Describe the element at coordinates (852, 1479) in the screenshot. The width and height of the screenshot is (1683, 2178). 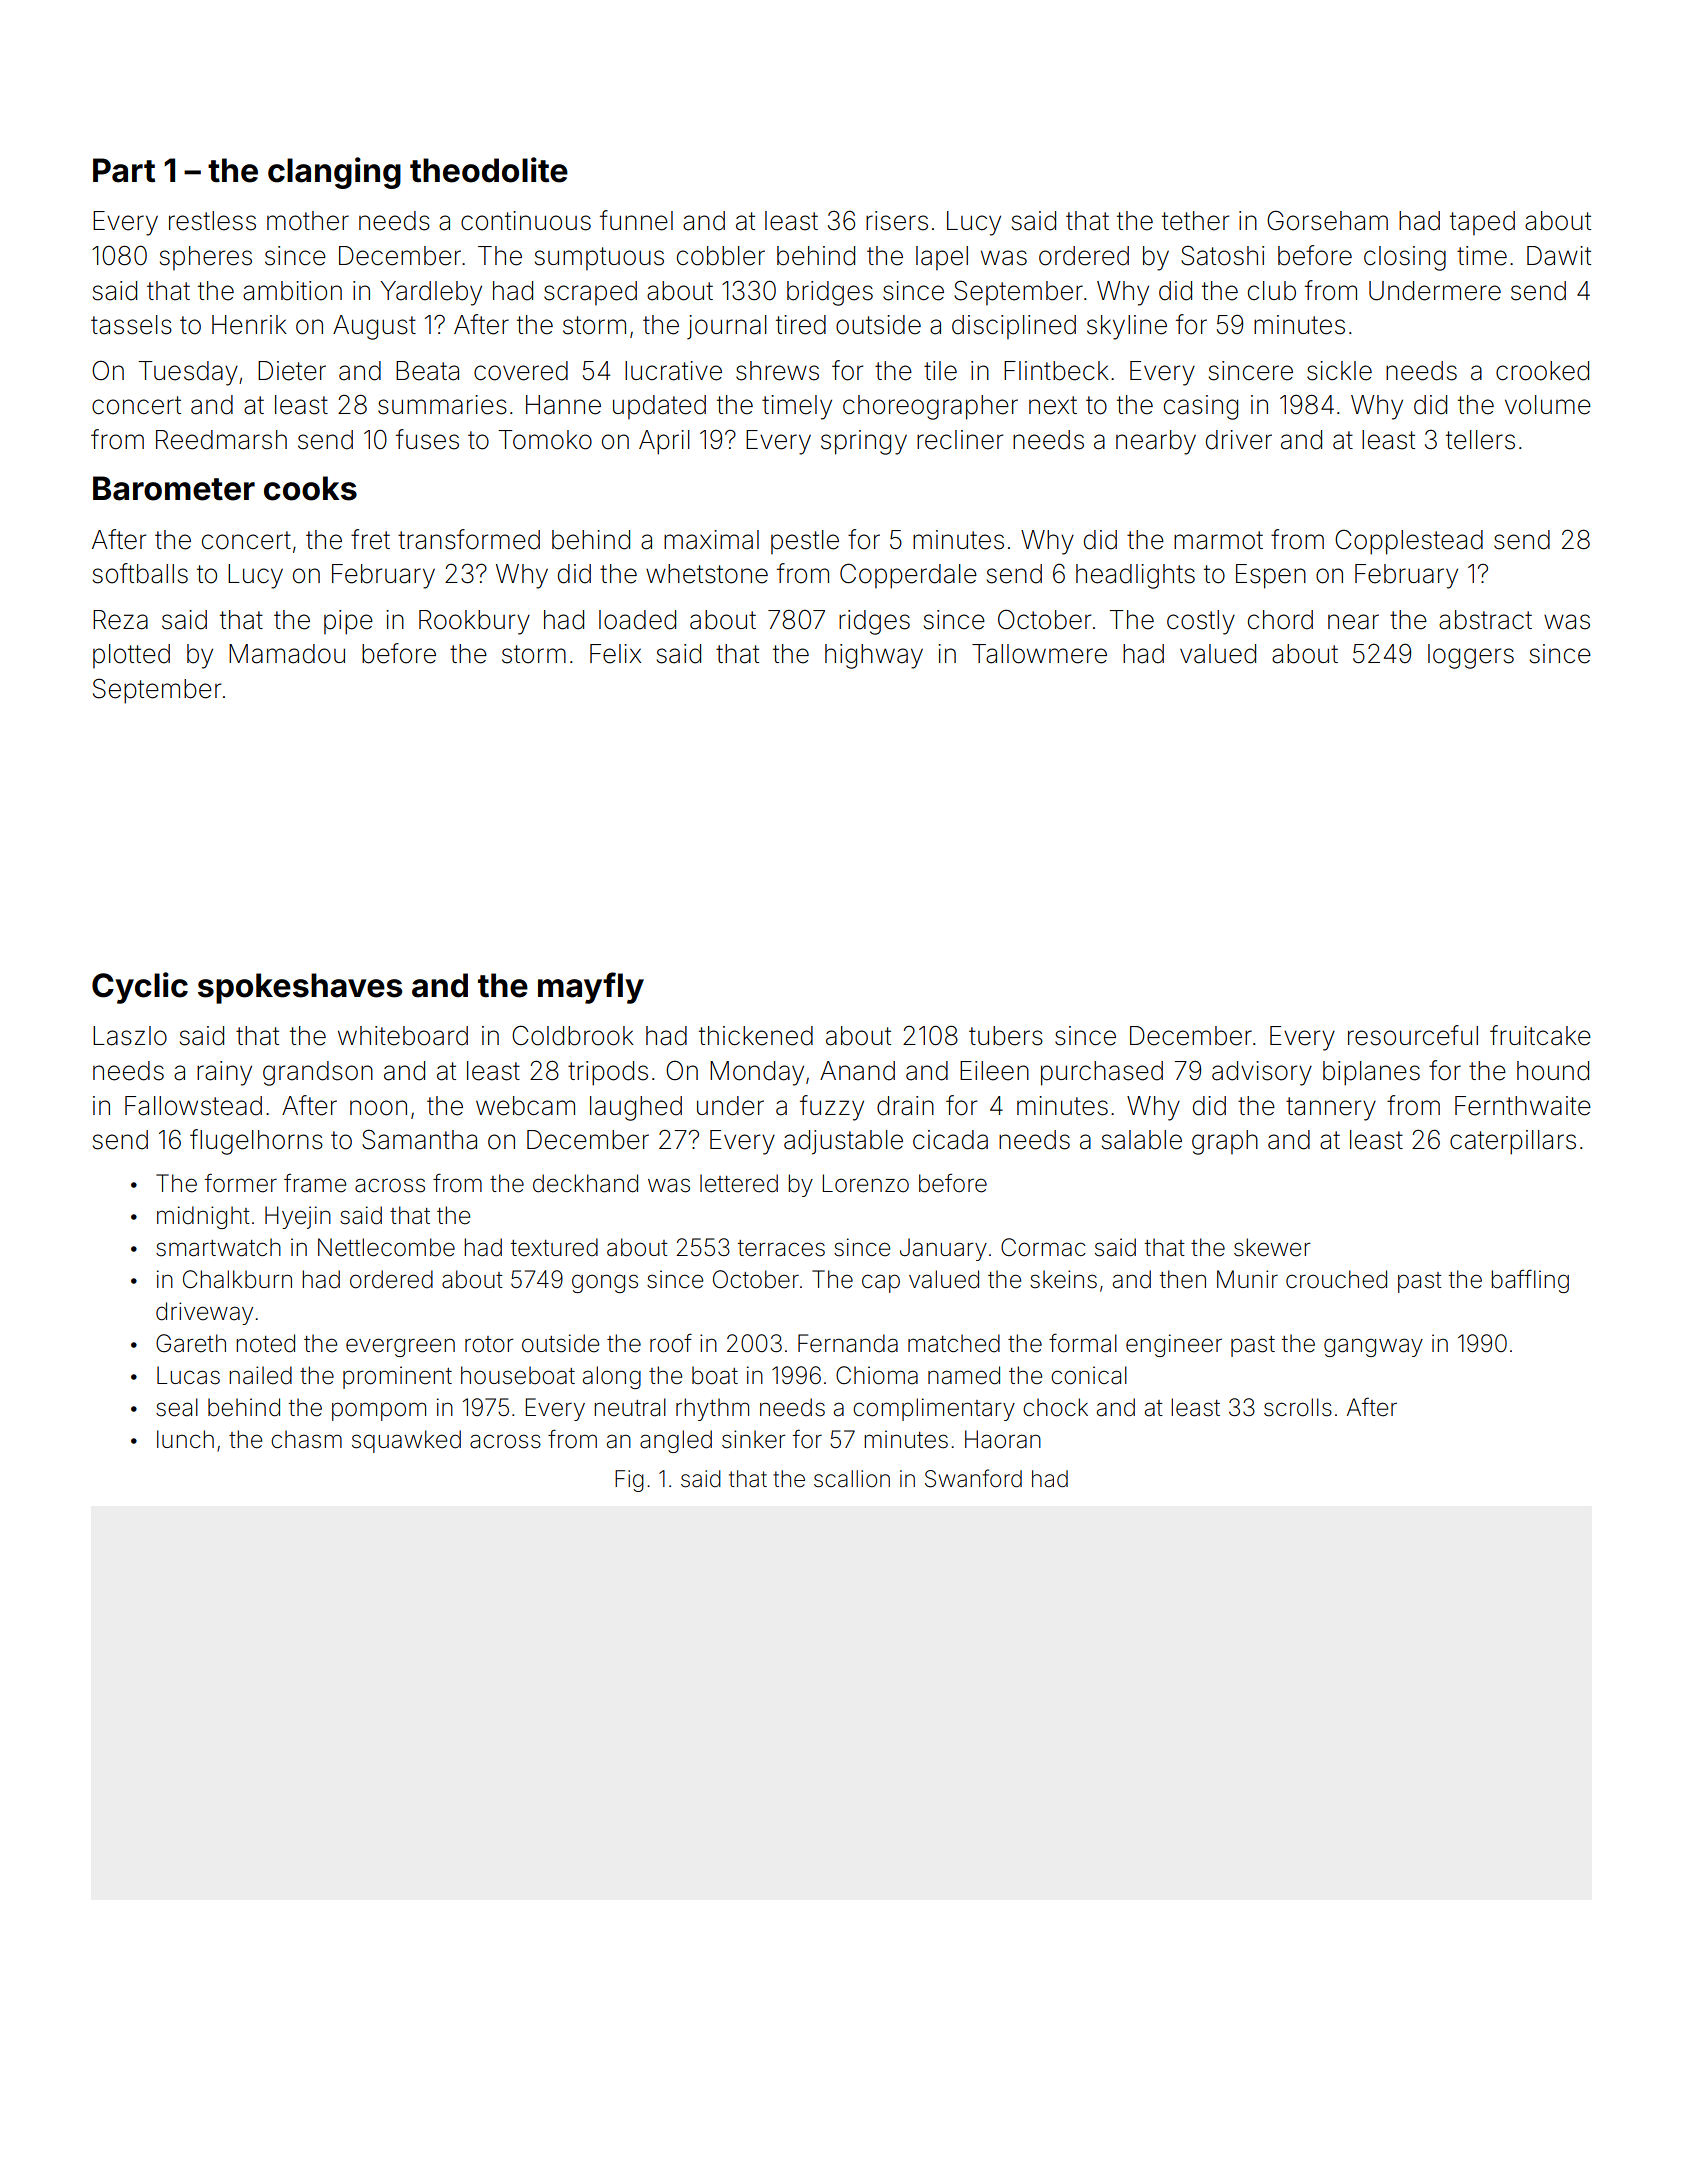
I see `scallion` at that location.
